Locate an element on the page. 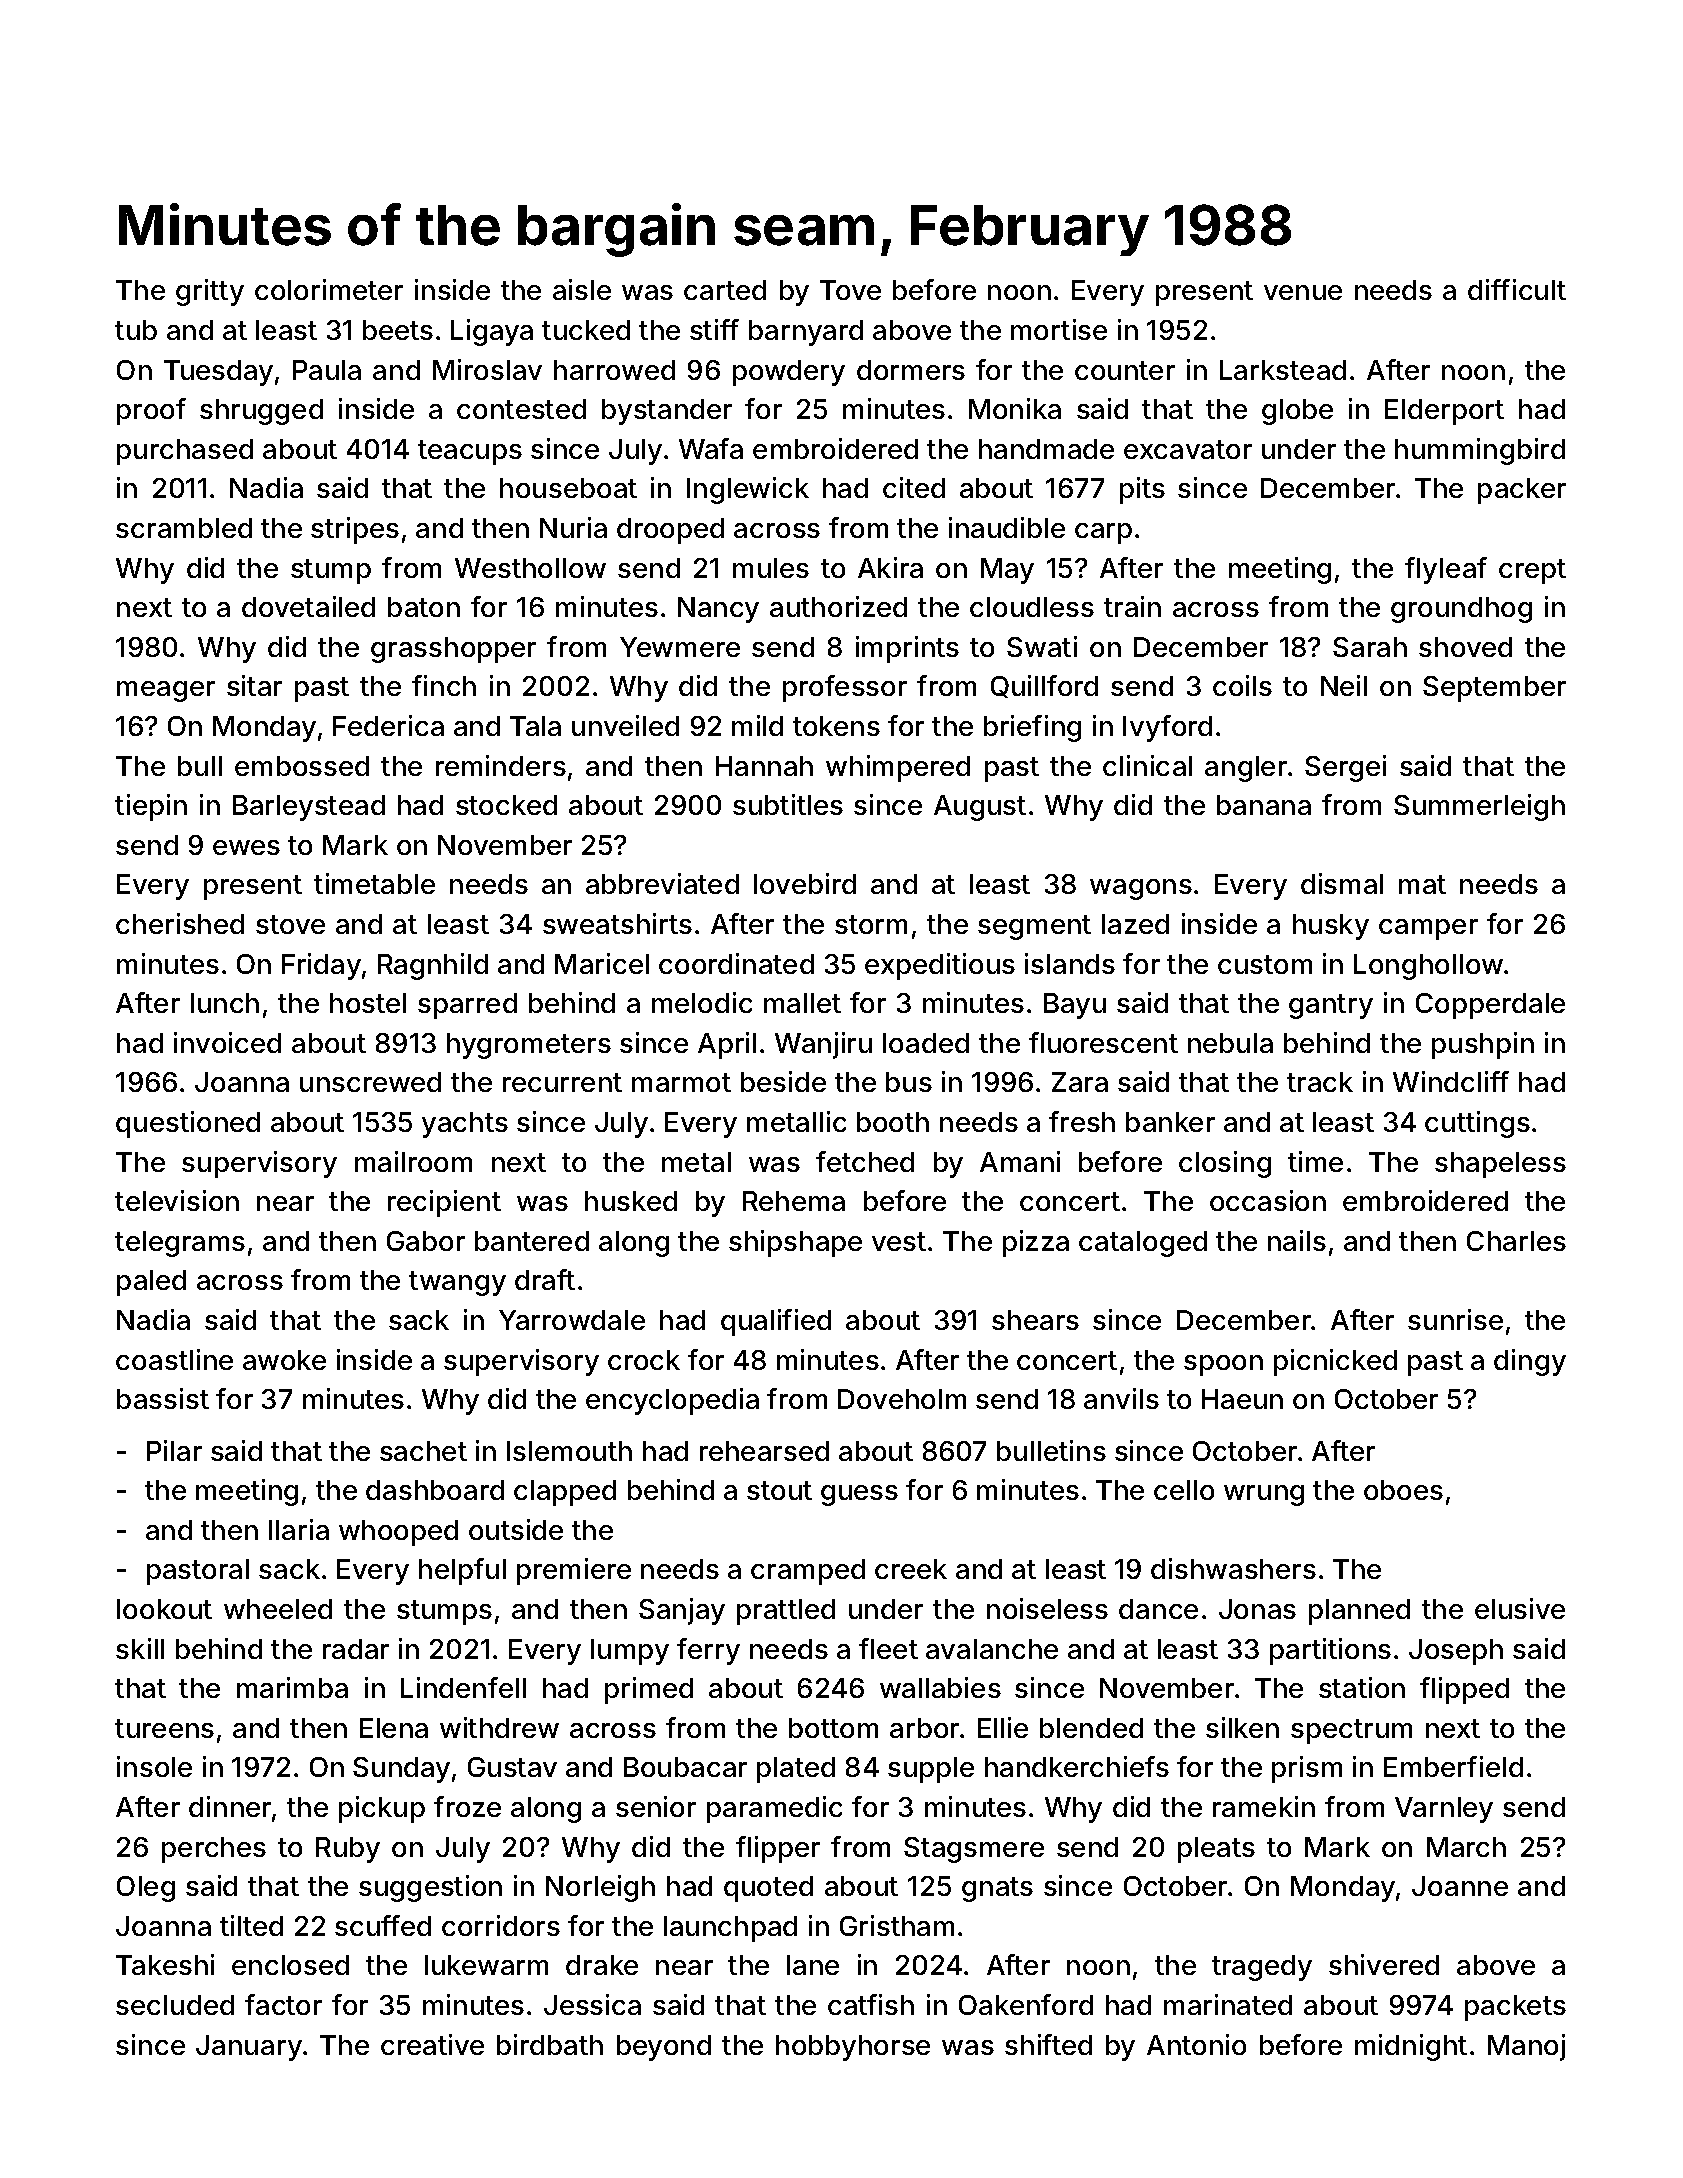 The image size is (1683, 2178). inaudible is located at coordinates (1007, 527).
